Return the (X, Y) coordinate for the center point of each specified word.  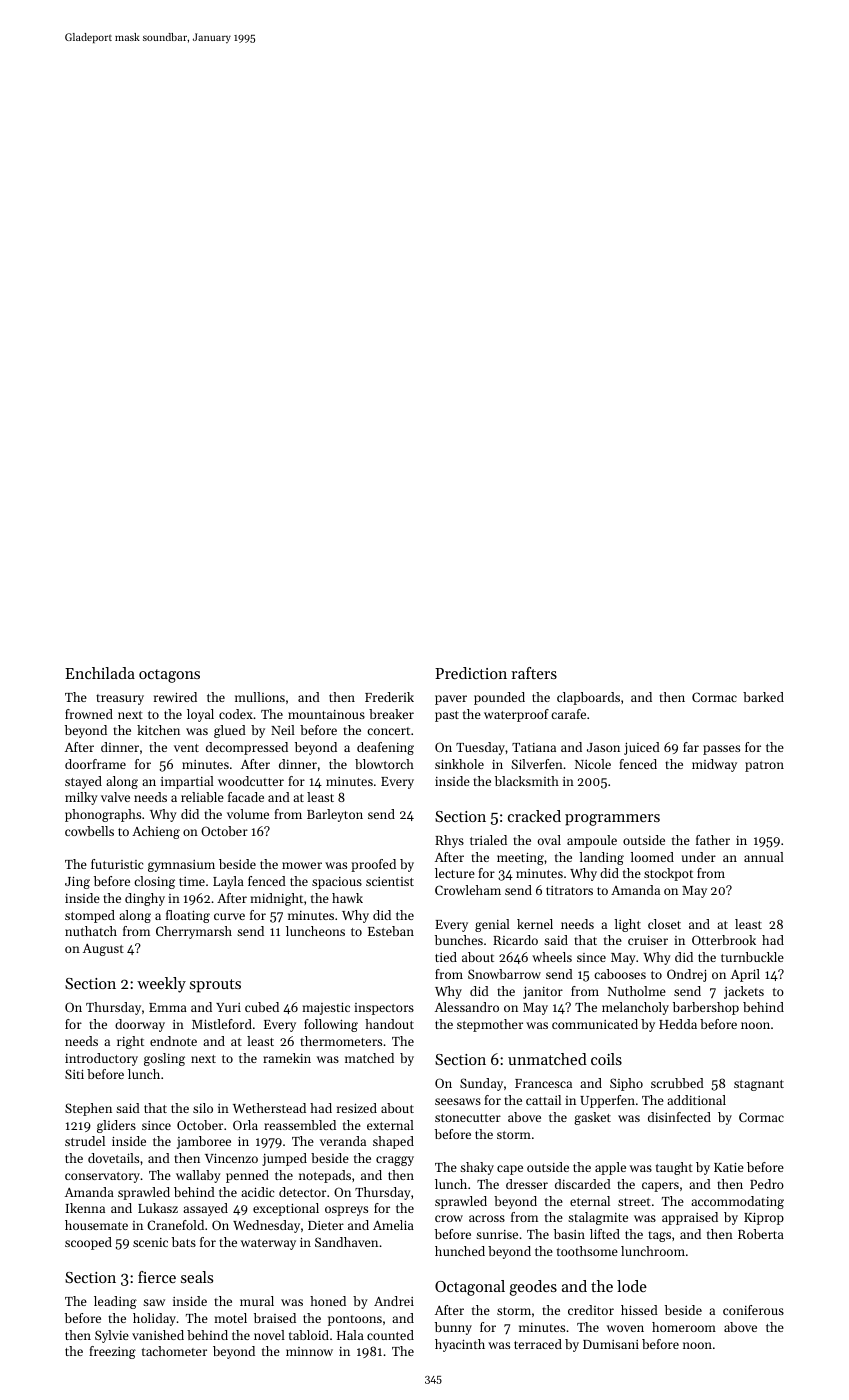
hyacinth (460, 1345)
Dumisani (611, 1344)
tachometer (174, 1351)
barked (763, 697)
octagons (169, 676)
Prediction (471, 673)
